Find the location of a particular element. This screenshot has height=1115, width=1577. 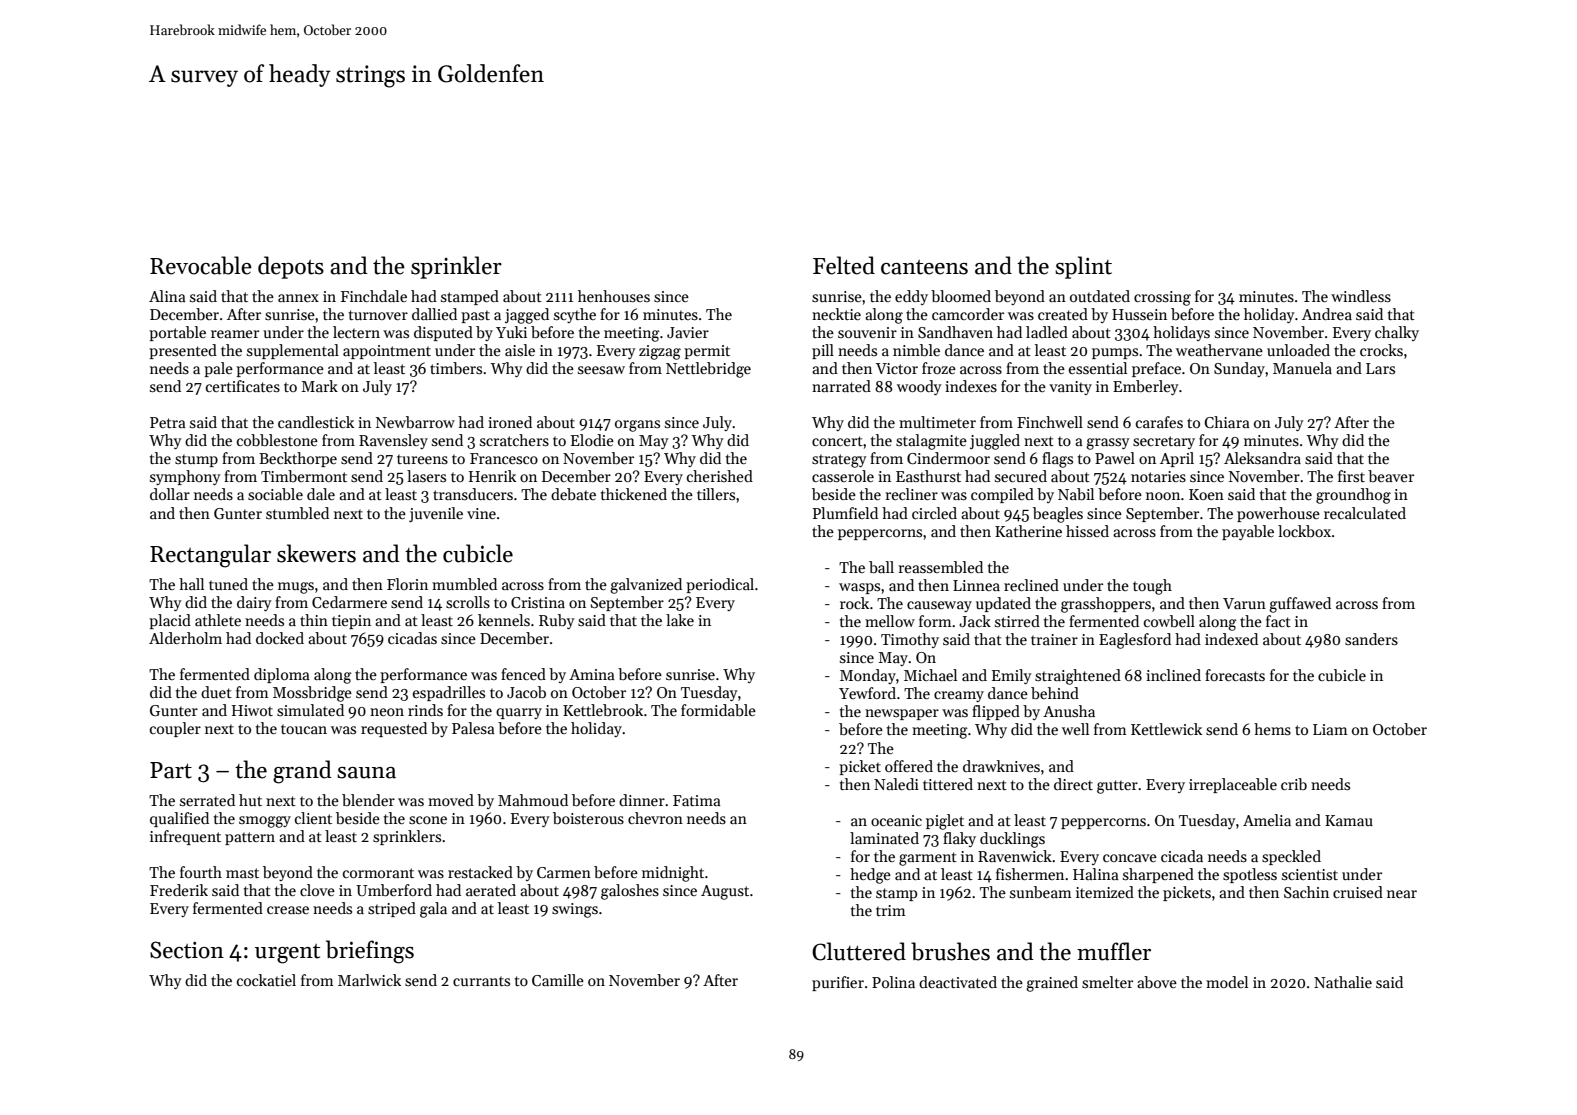

Felted is located at coordinates (844, 265).
